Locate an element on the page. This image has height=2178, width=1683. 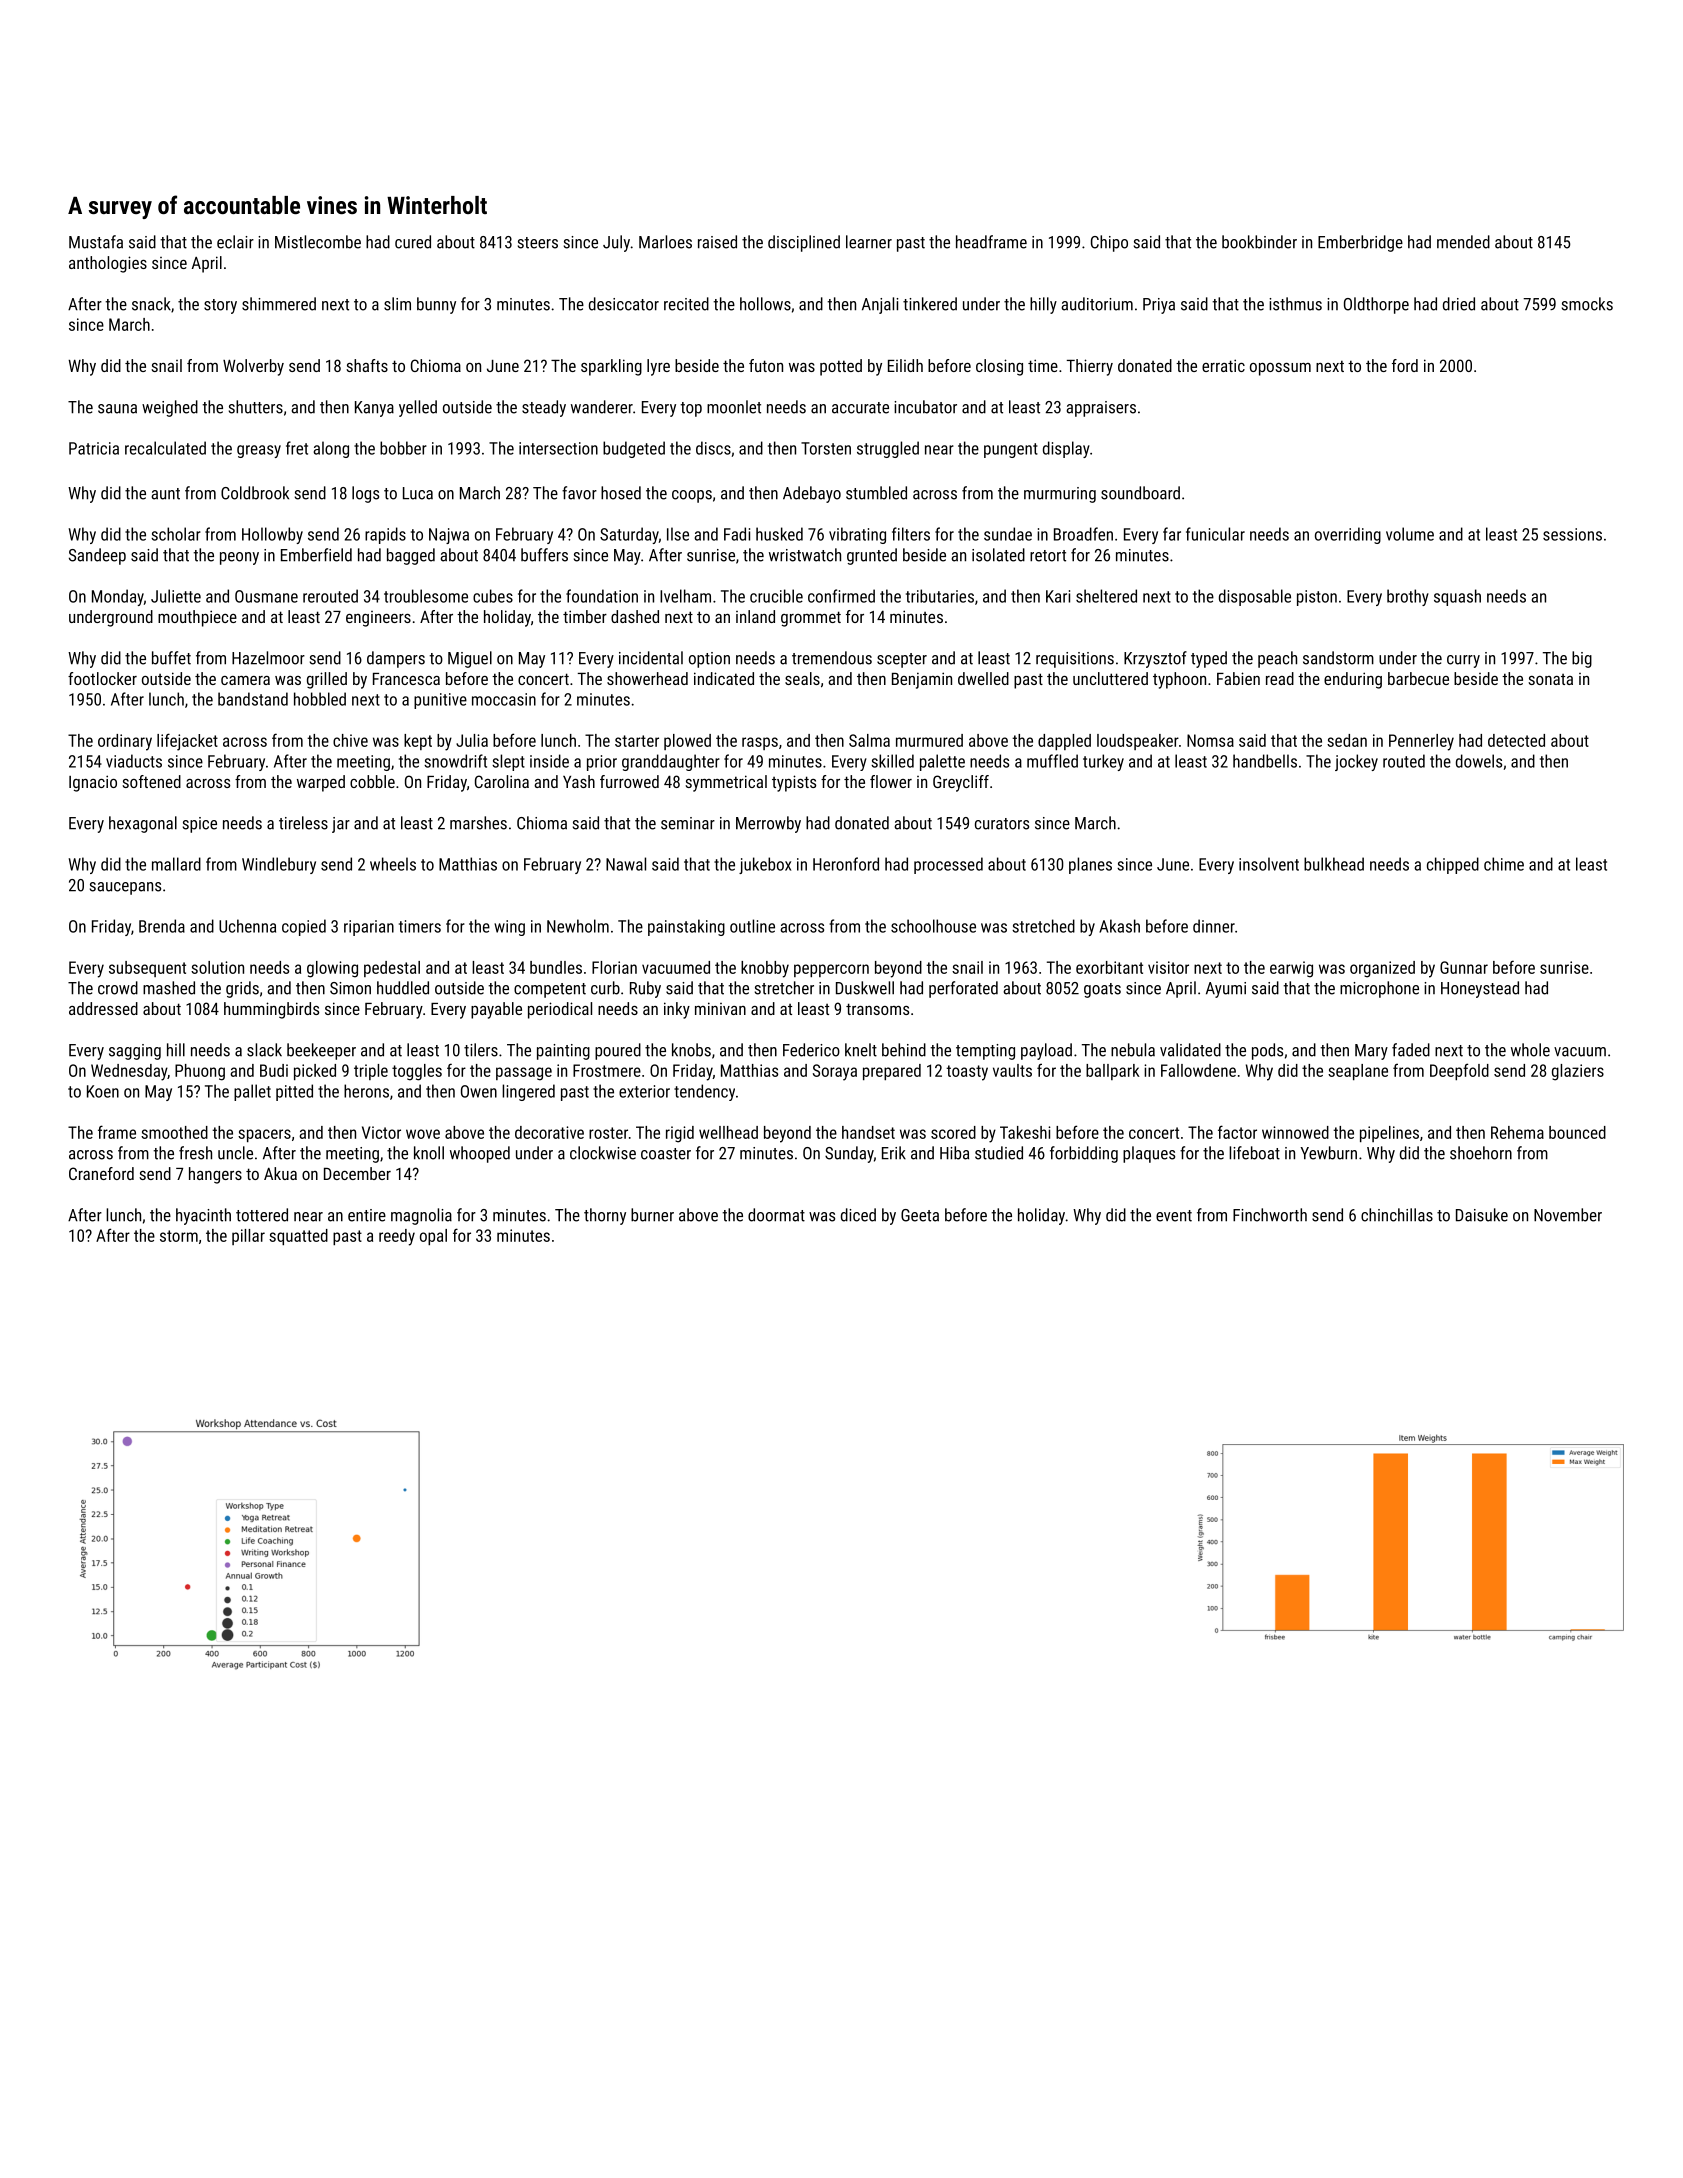
Geeta is located at coordinates (920, 1215).
